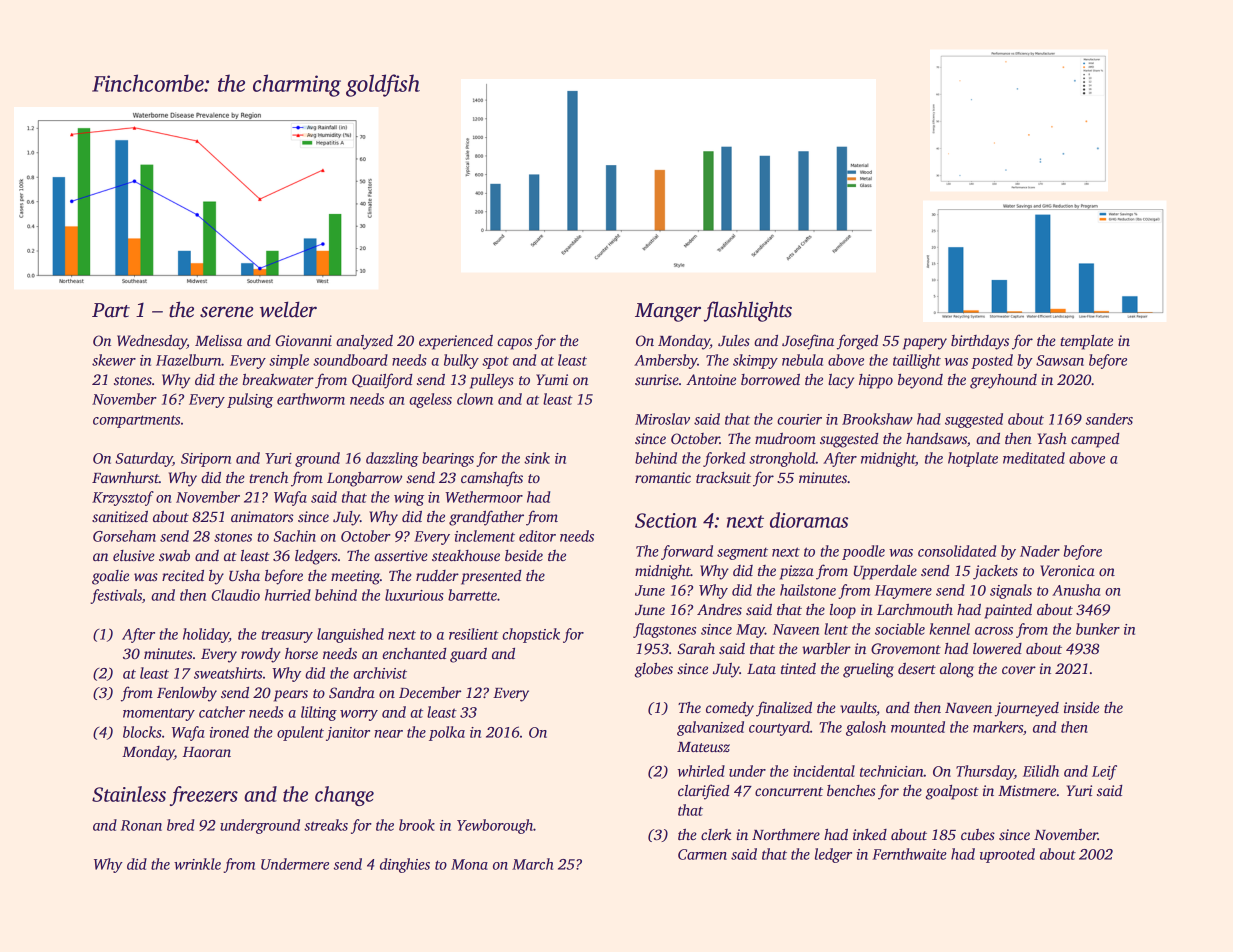 This document has height=952, width=1233. I want to click on recited, so click(183, 575).
